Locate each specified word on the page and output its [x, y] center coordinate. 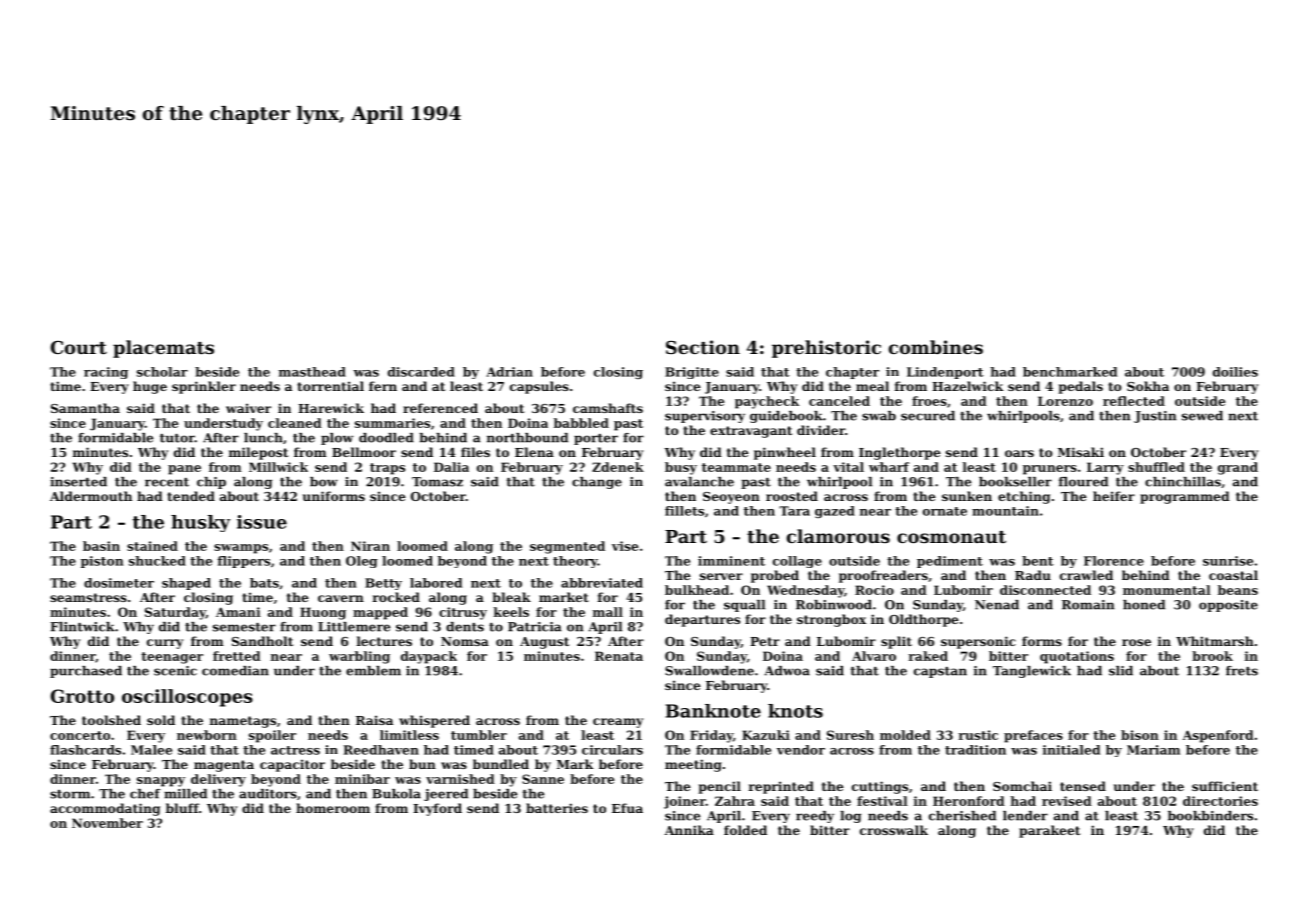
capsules [539, 387]
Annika [689, 830]
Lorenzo [1065, 401]
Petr [765, 641]
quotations [1077, 657]
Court [79, 347]
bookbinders [1210, 816]
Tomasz [437, 482]
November [107, 823]
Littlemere [354, 627]
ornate [945, 511]
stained [152, 546]
